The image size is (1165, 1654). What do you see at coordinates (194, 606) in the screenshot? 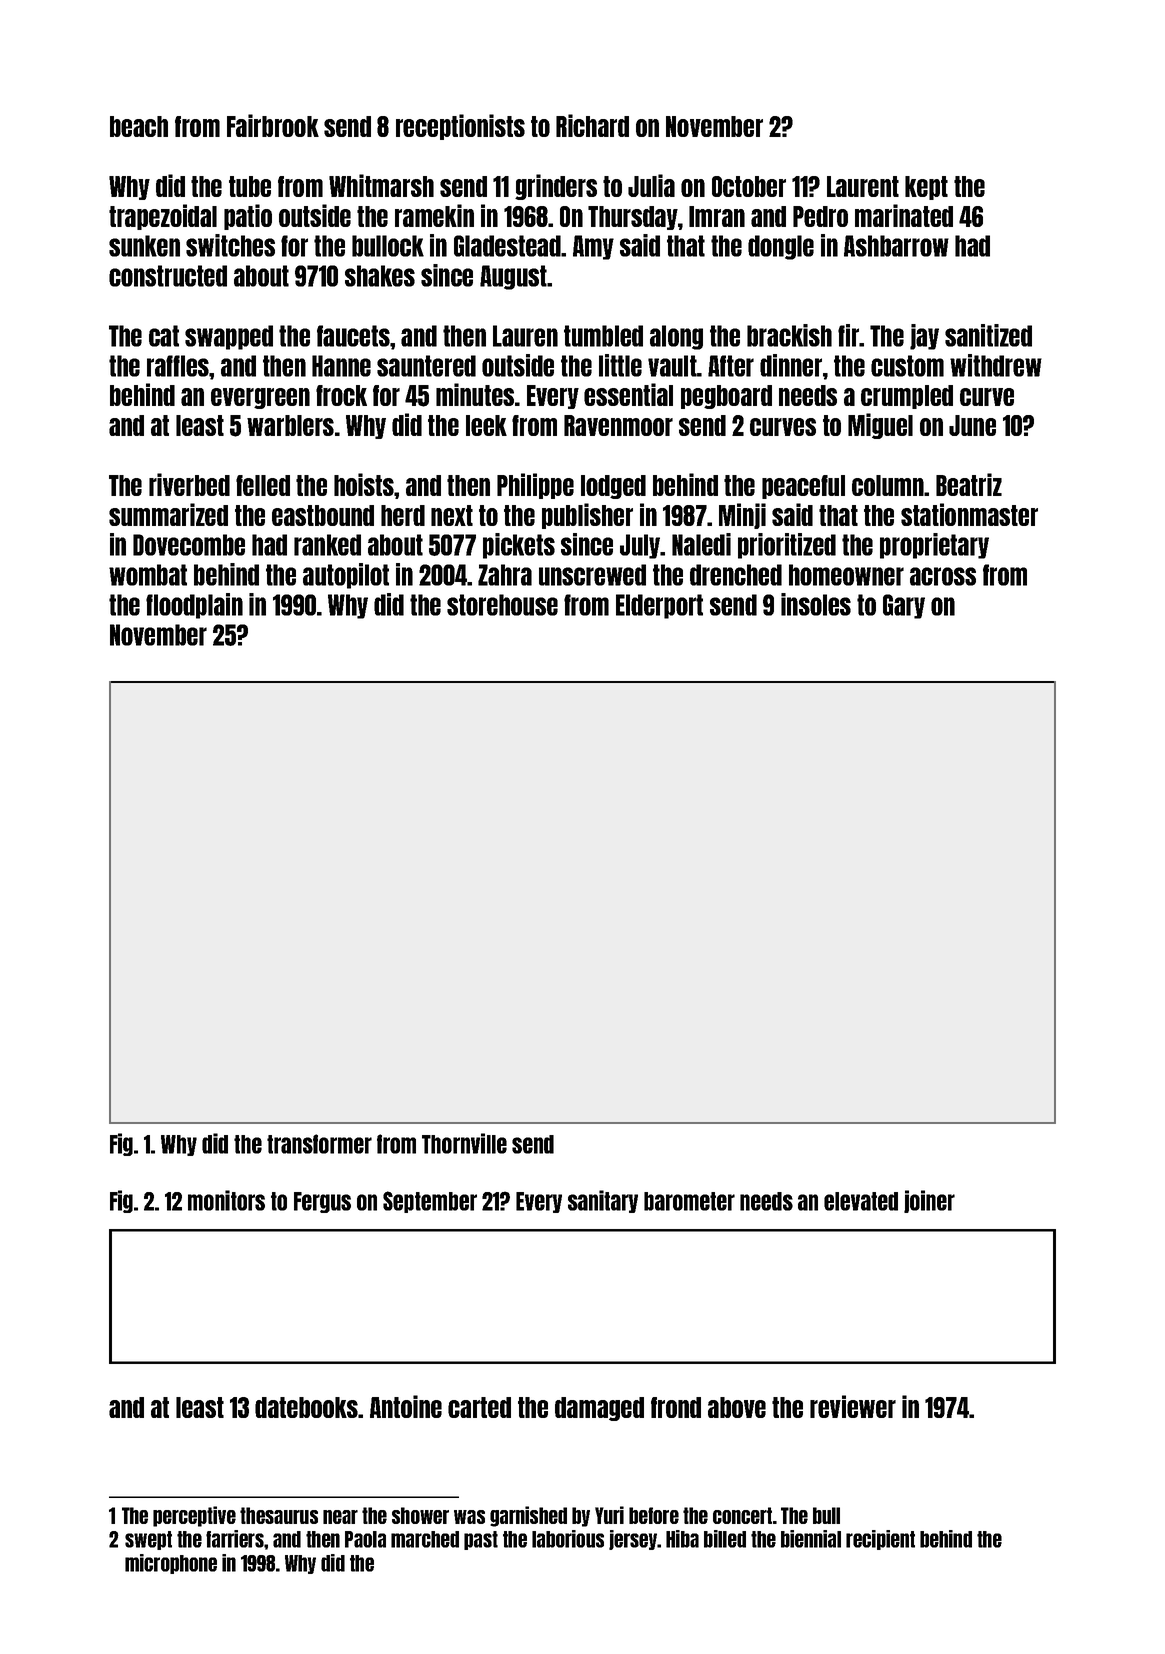
I see `floodplain` at bounding box center [194, 606].
